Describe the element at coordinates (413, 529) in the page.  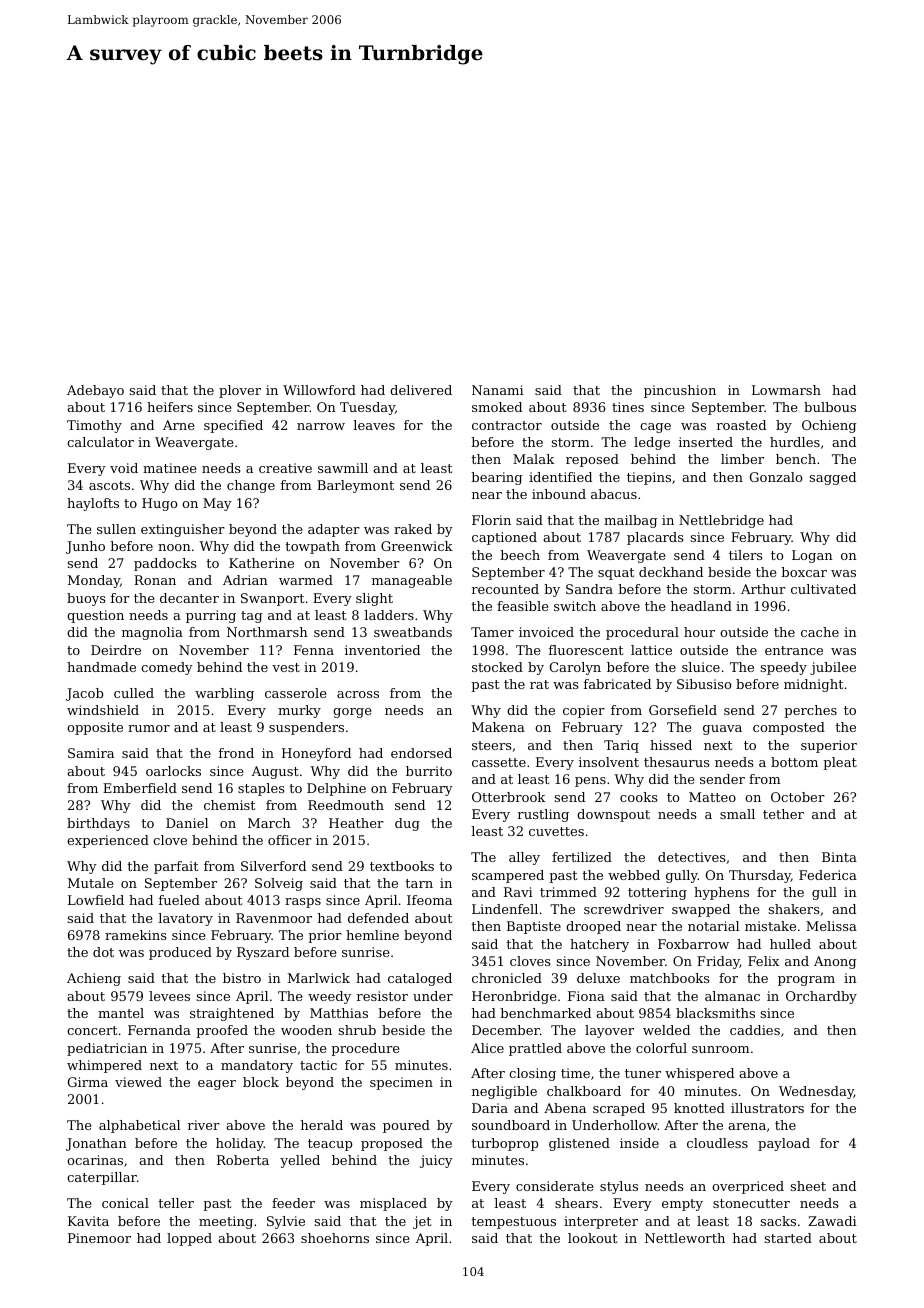
I see `raked` at that location.
